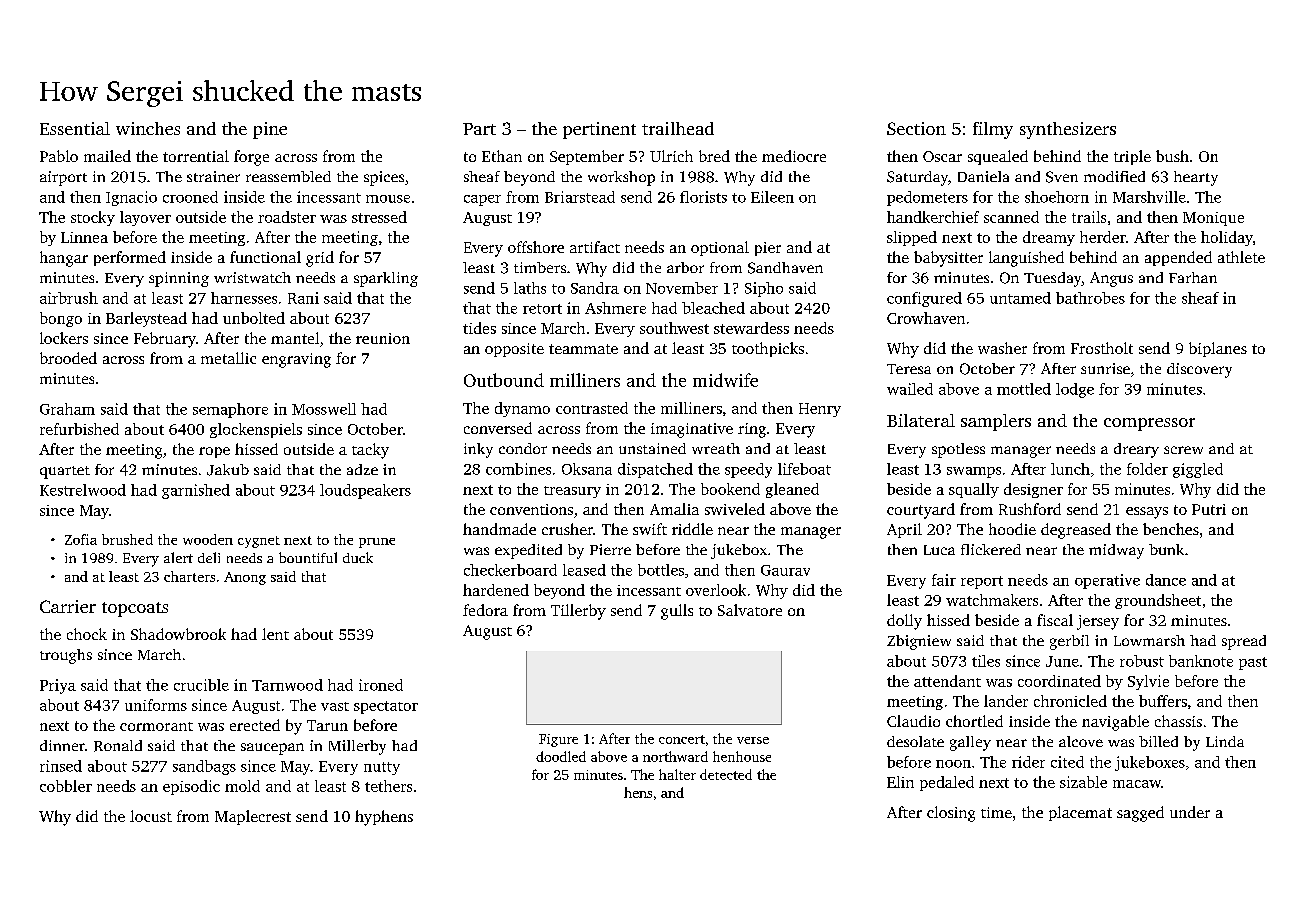 The height and width of the screenshot is (924, 1308). I want to click on swift, so click(650, 529).
